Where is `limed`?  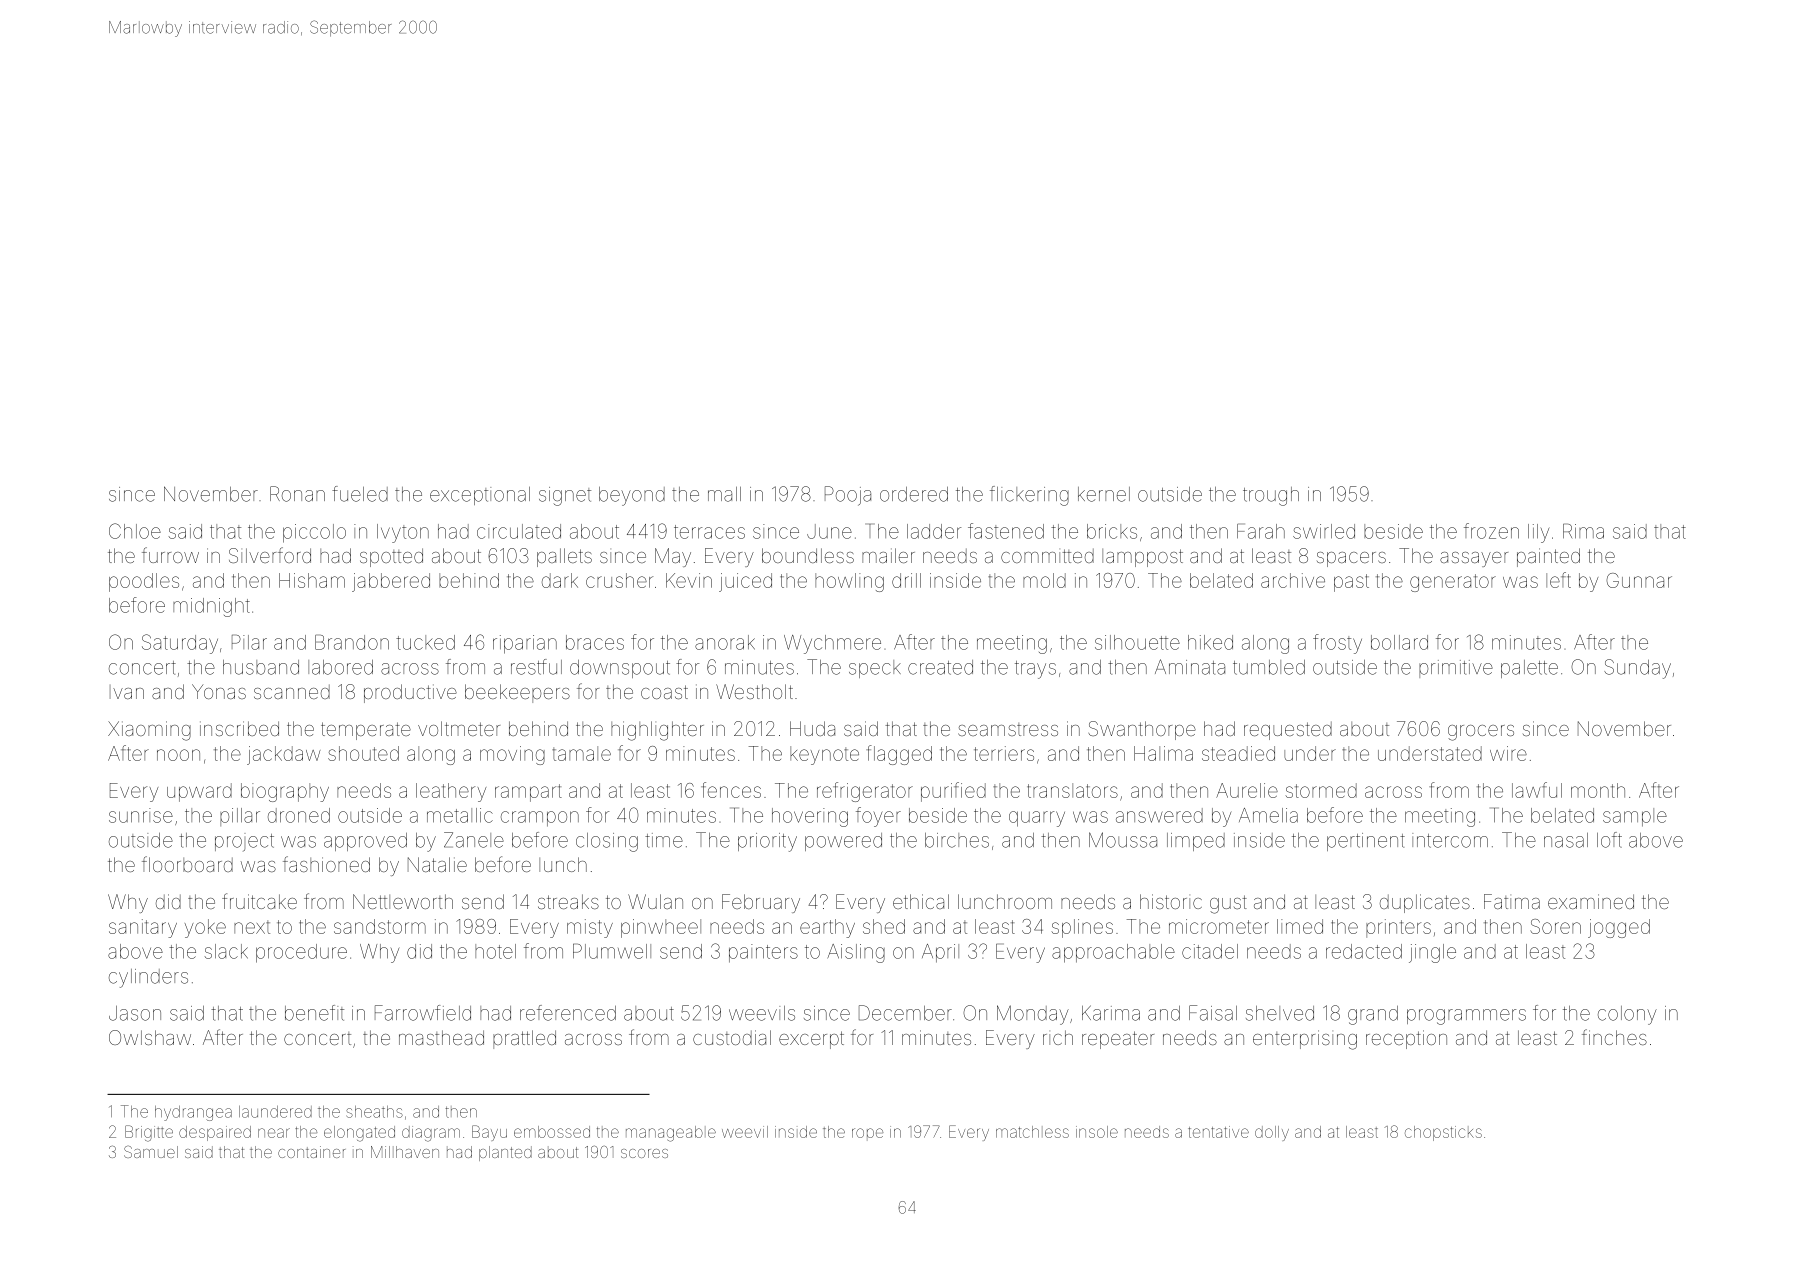 limed is located at coordinates (1300, 926).
